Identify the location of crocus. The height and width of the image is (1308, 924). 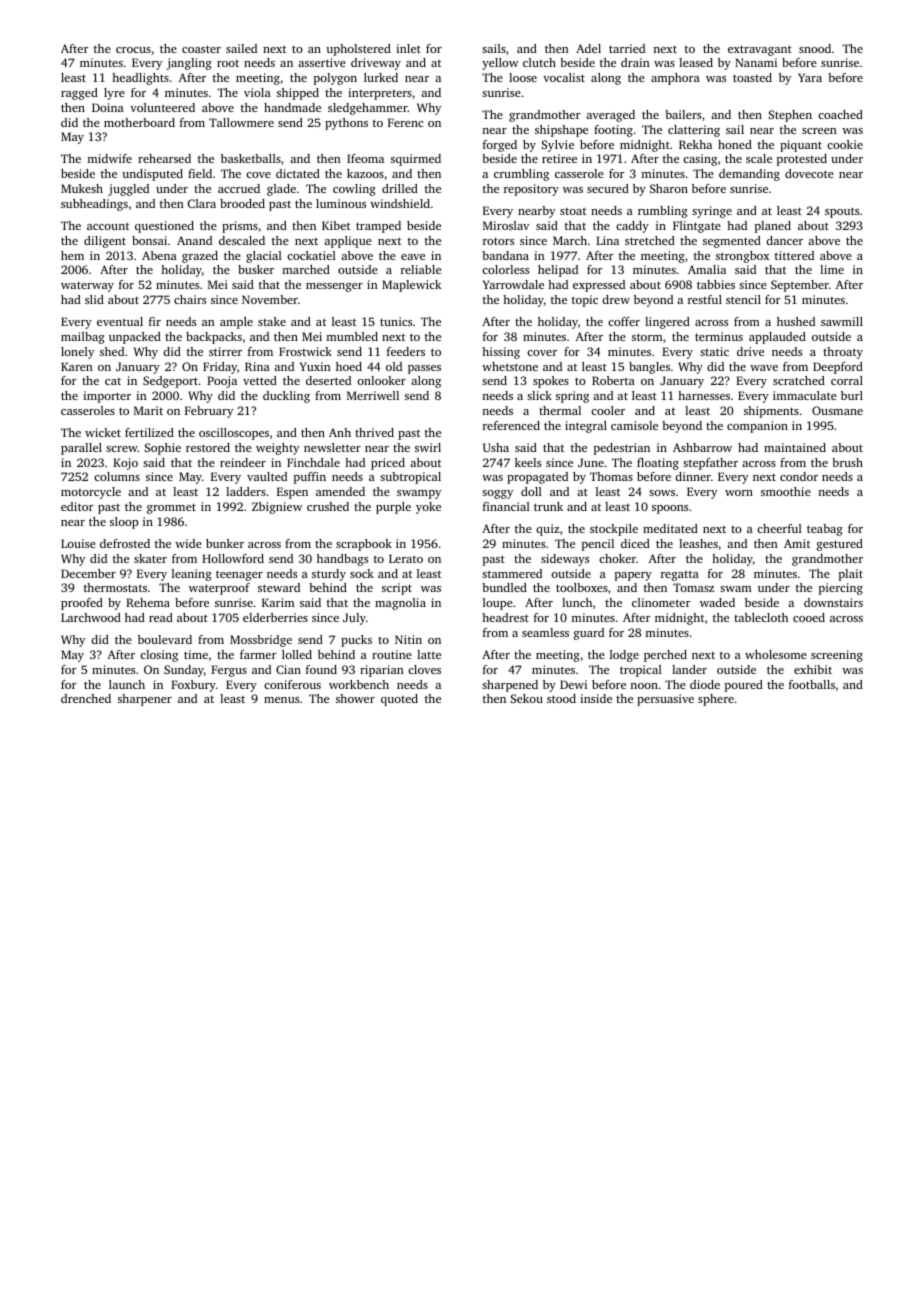
(133, 50).
